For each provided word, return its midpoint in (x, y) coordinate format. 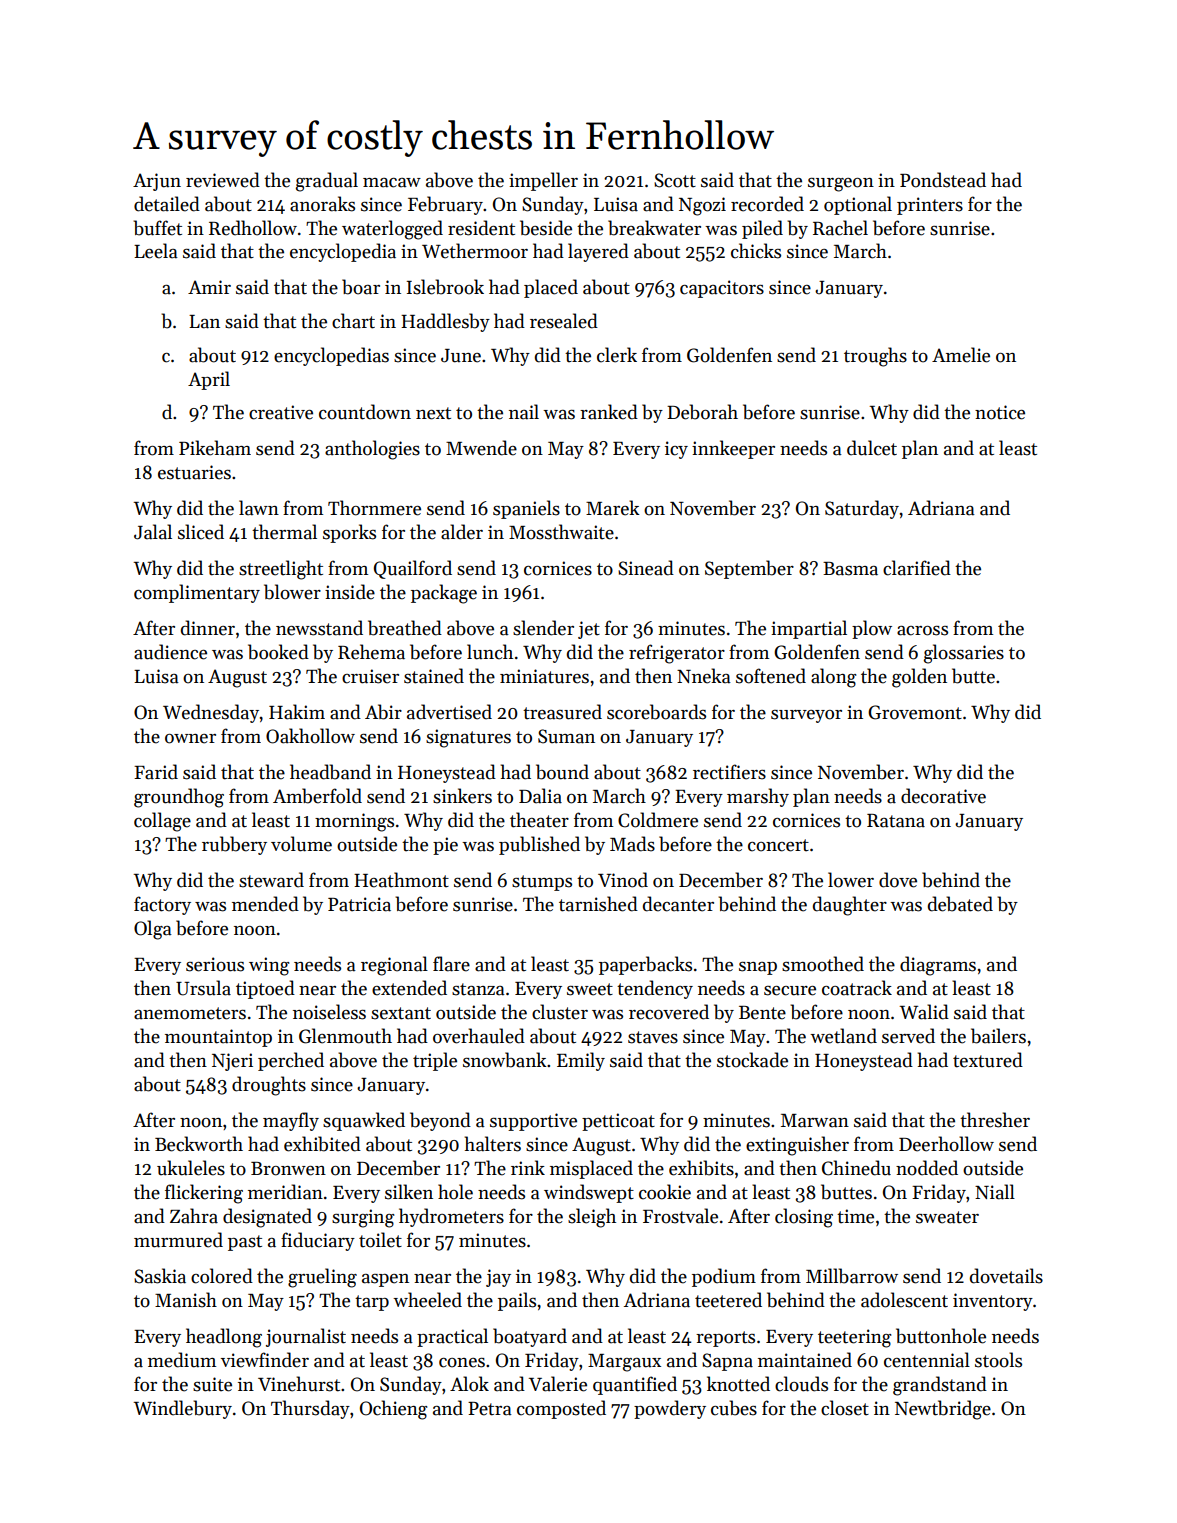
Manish (186, 1300)
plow (872, 629)
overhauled (479, 1036)
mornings (354, 822)
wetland (843, 1036)
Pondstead (943, 180)
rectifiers (729, 772)
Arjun (157, 182)
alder (462, 532)
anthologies (372, 450)
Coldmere (658, 820)
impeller (543, 181)
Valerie (558, 1384)
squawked (364, 1121)
